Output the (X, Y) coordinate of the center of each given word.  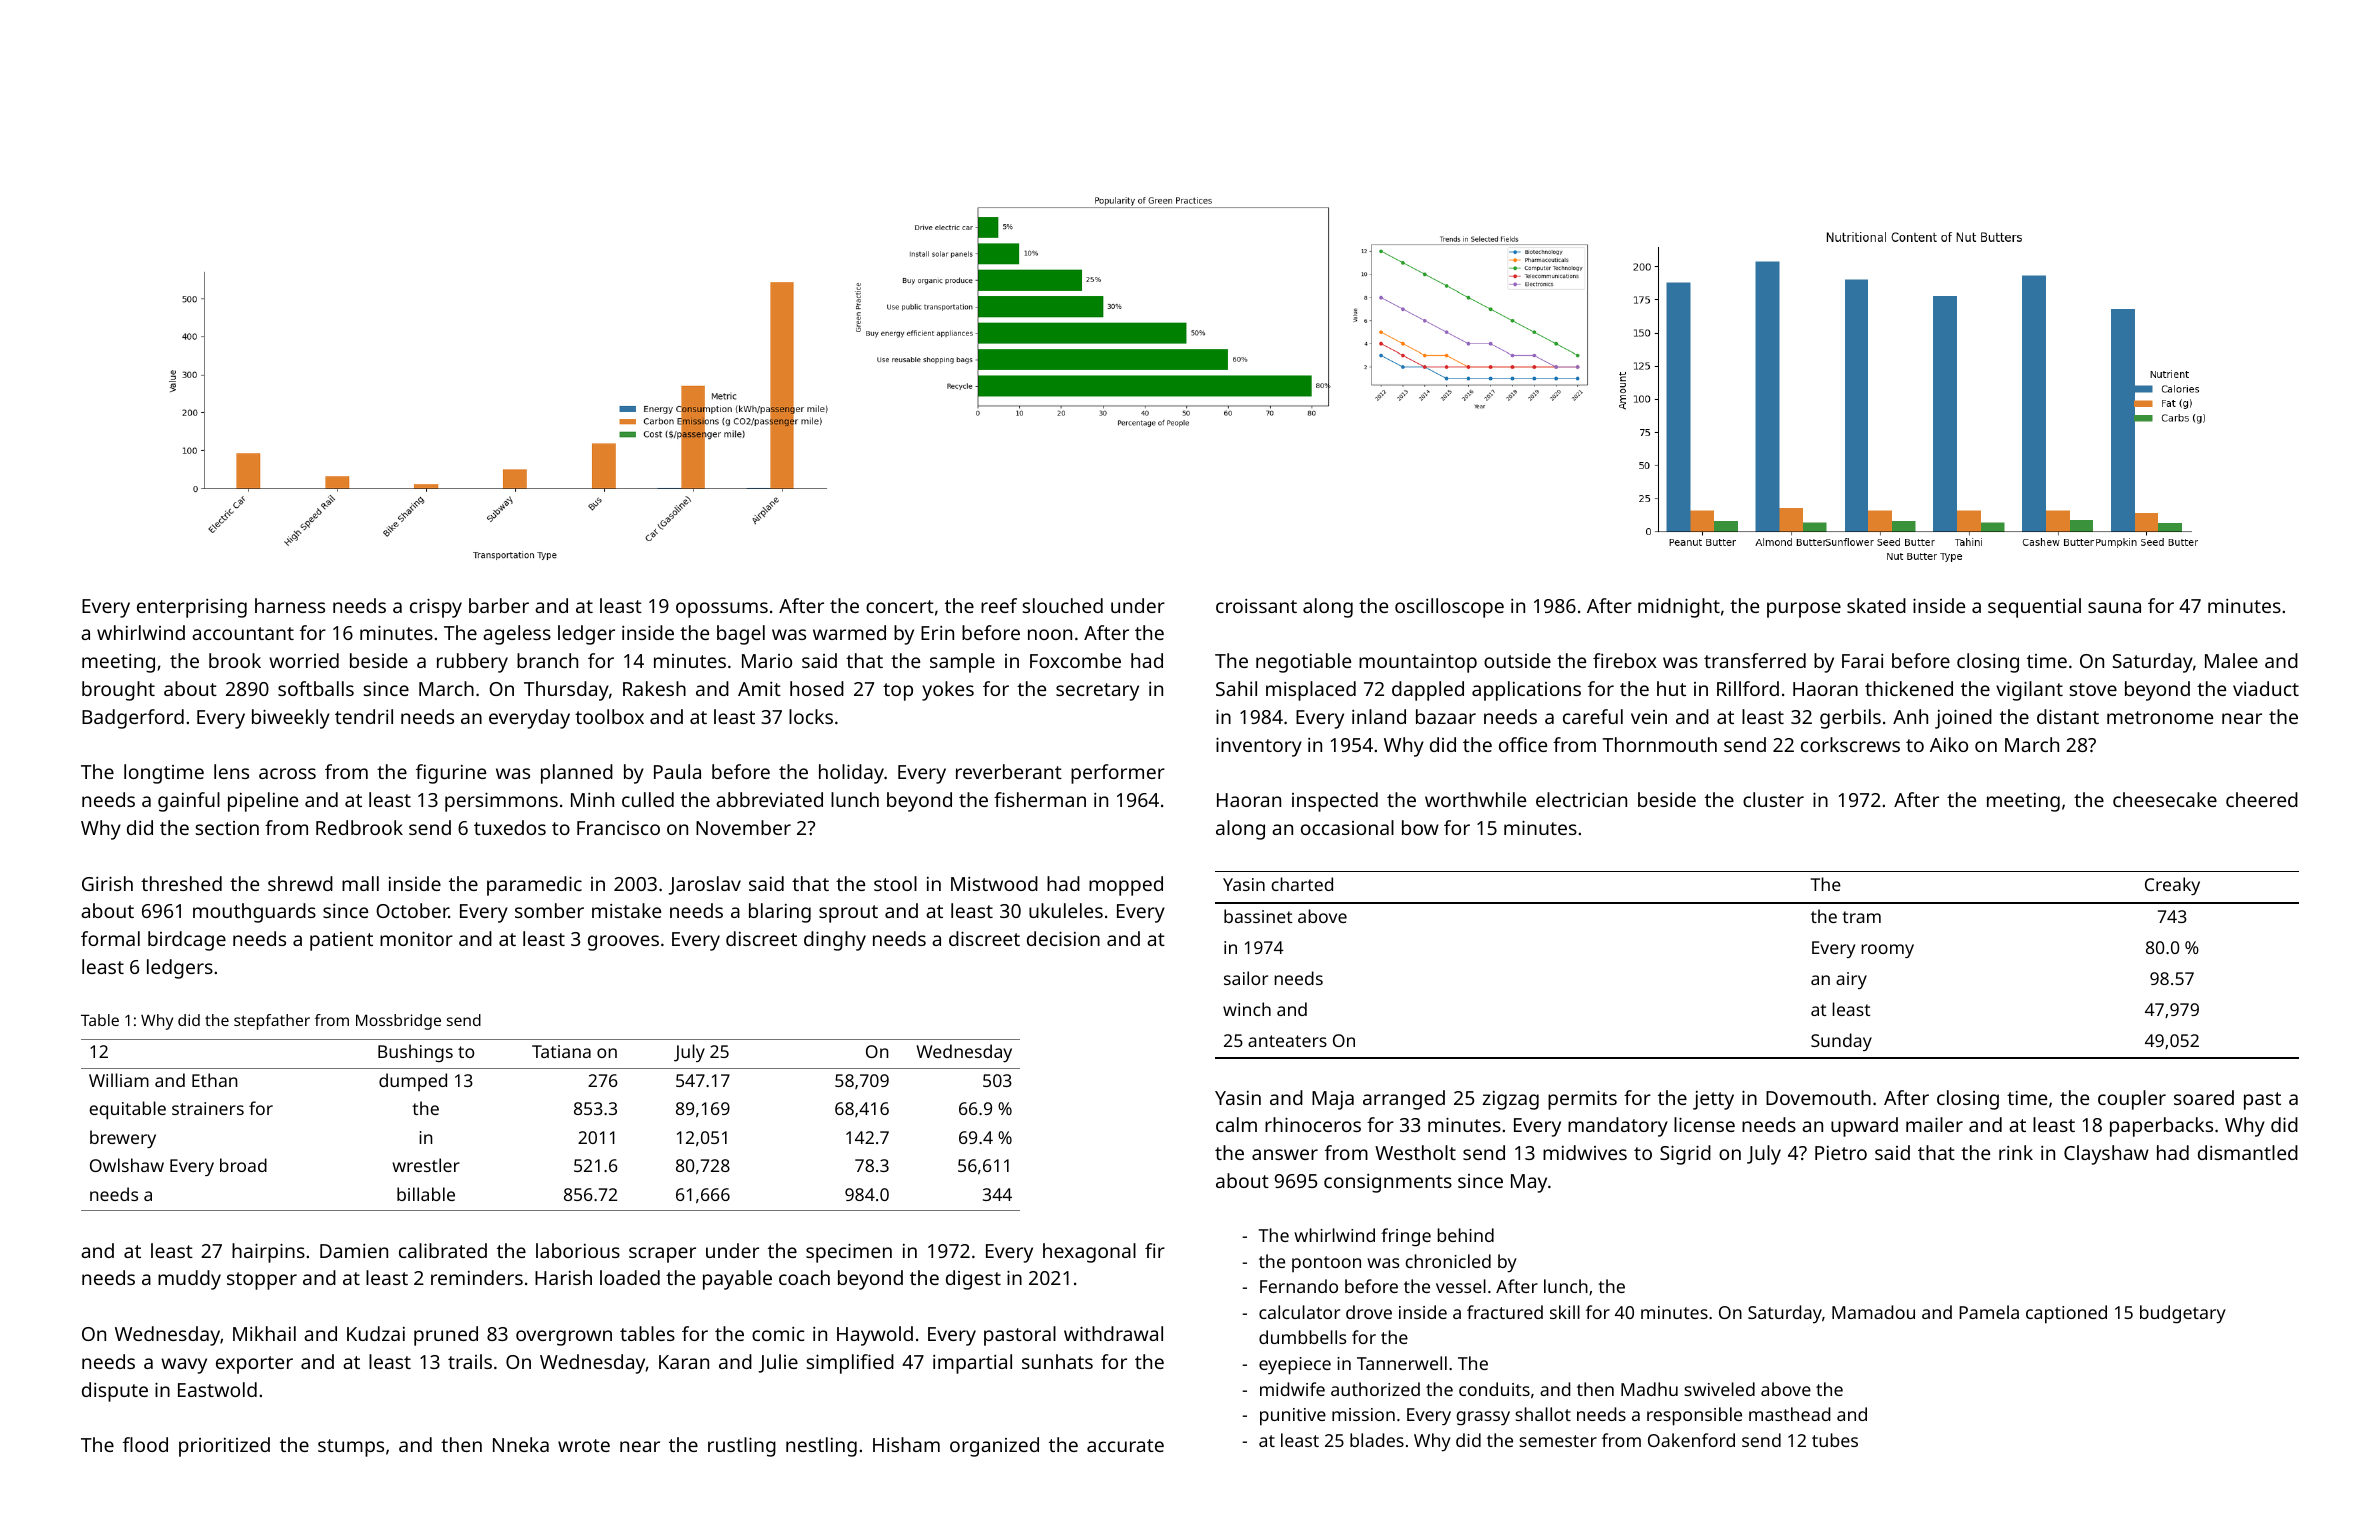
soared (2204, 1097)
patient (341, 941)
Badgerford (133, 719)
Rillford (1748, 688)
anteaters (1287, 1041)
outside (1517, 660)
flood (145, 1444)
